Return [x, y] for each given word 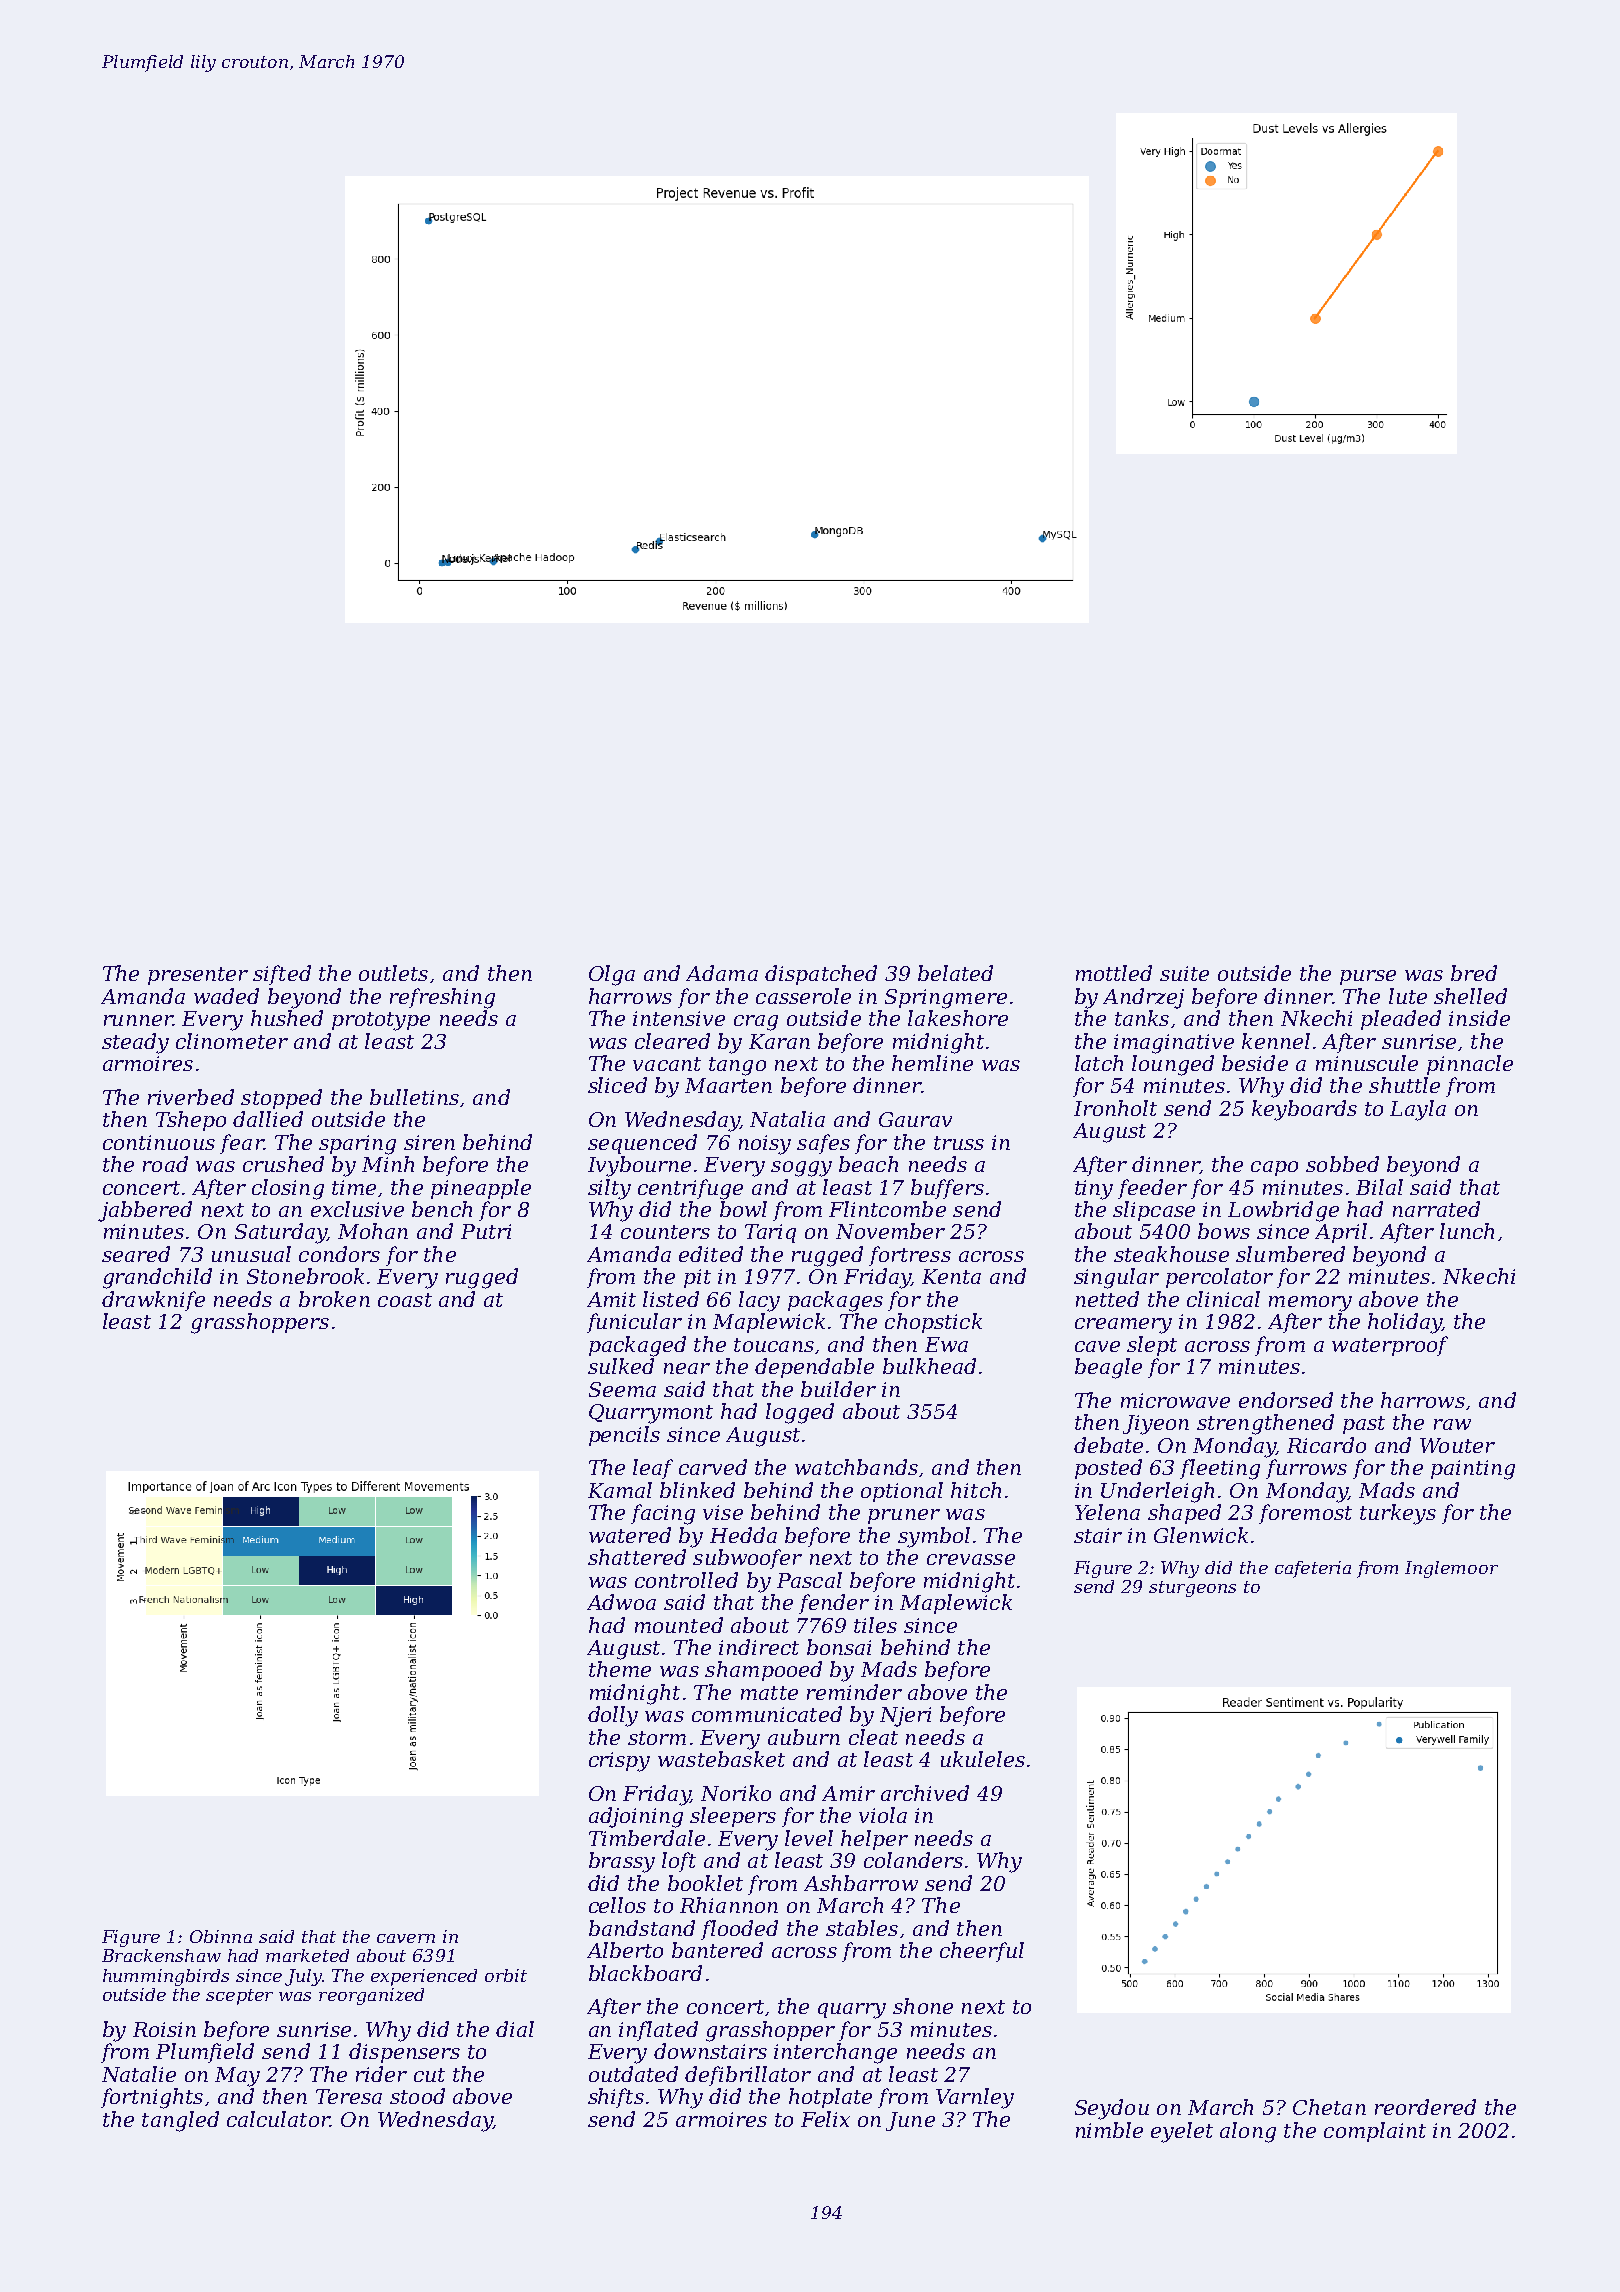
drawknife [153, 1301]
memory [1310, 1304]
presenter [198, 976]
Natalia [787, 1119]
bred [1474, 973]
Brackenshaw [161, 1955]
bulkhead [929, 1366]
